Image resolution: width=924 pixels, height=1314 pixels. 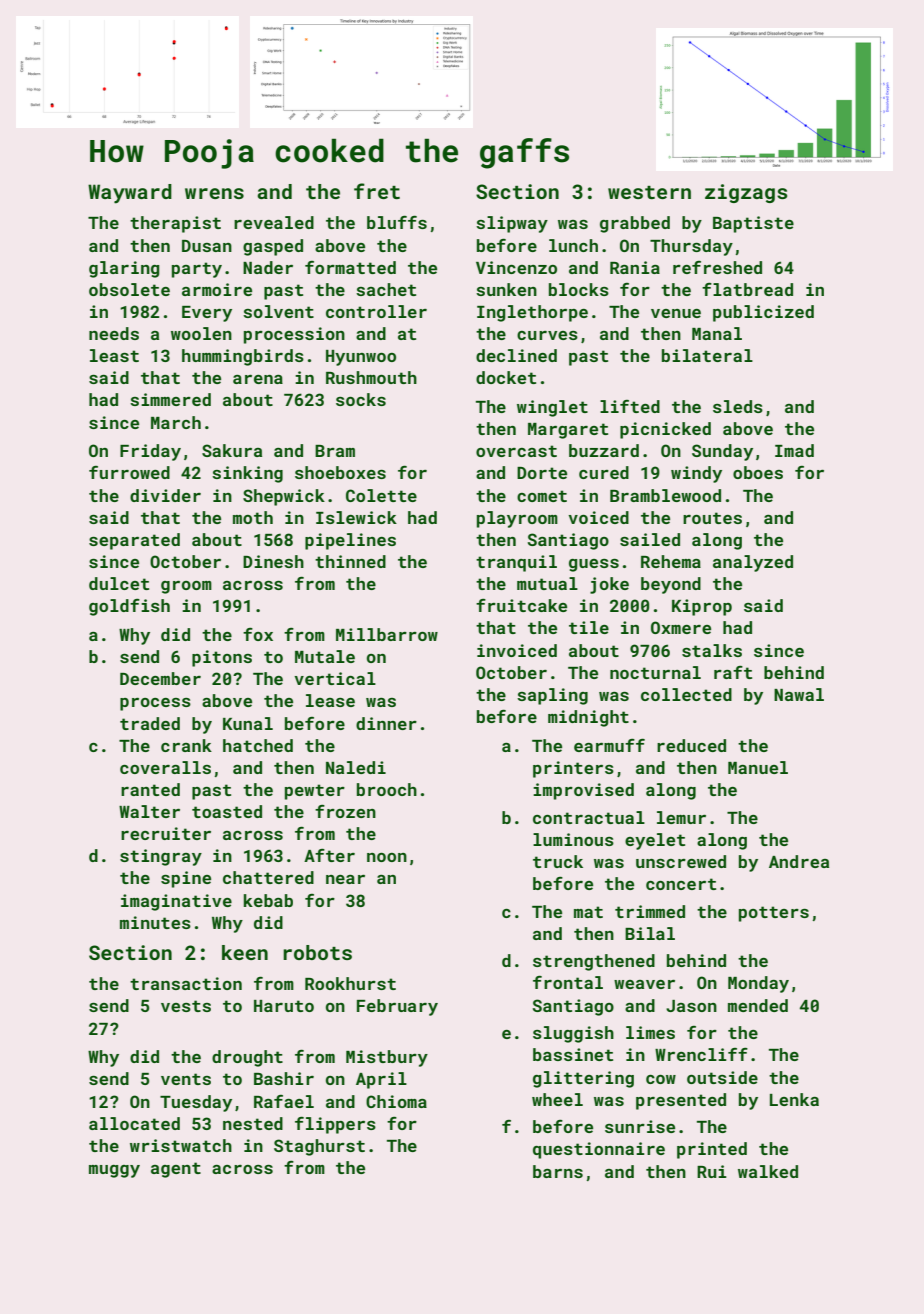 What do you see at coordinates (253, 1123) in the screenshot?
I see `nested` at bounding box center [253, 1123].
